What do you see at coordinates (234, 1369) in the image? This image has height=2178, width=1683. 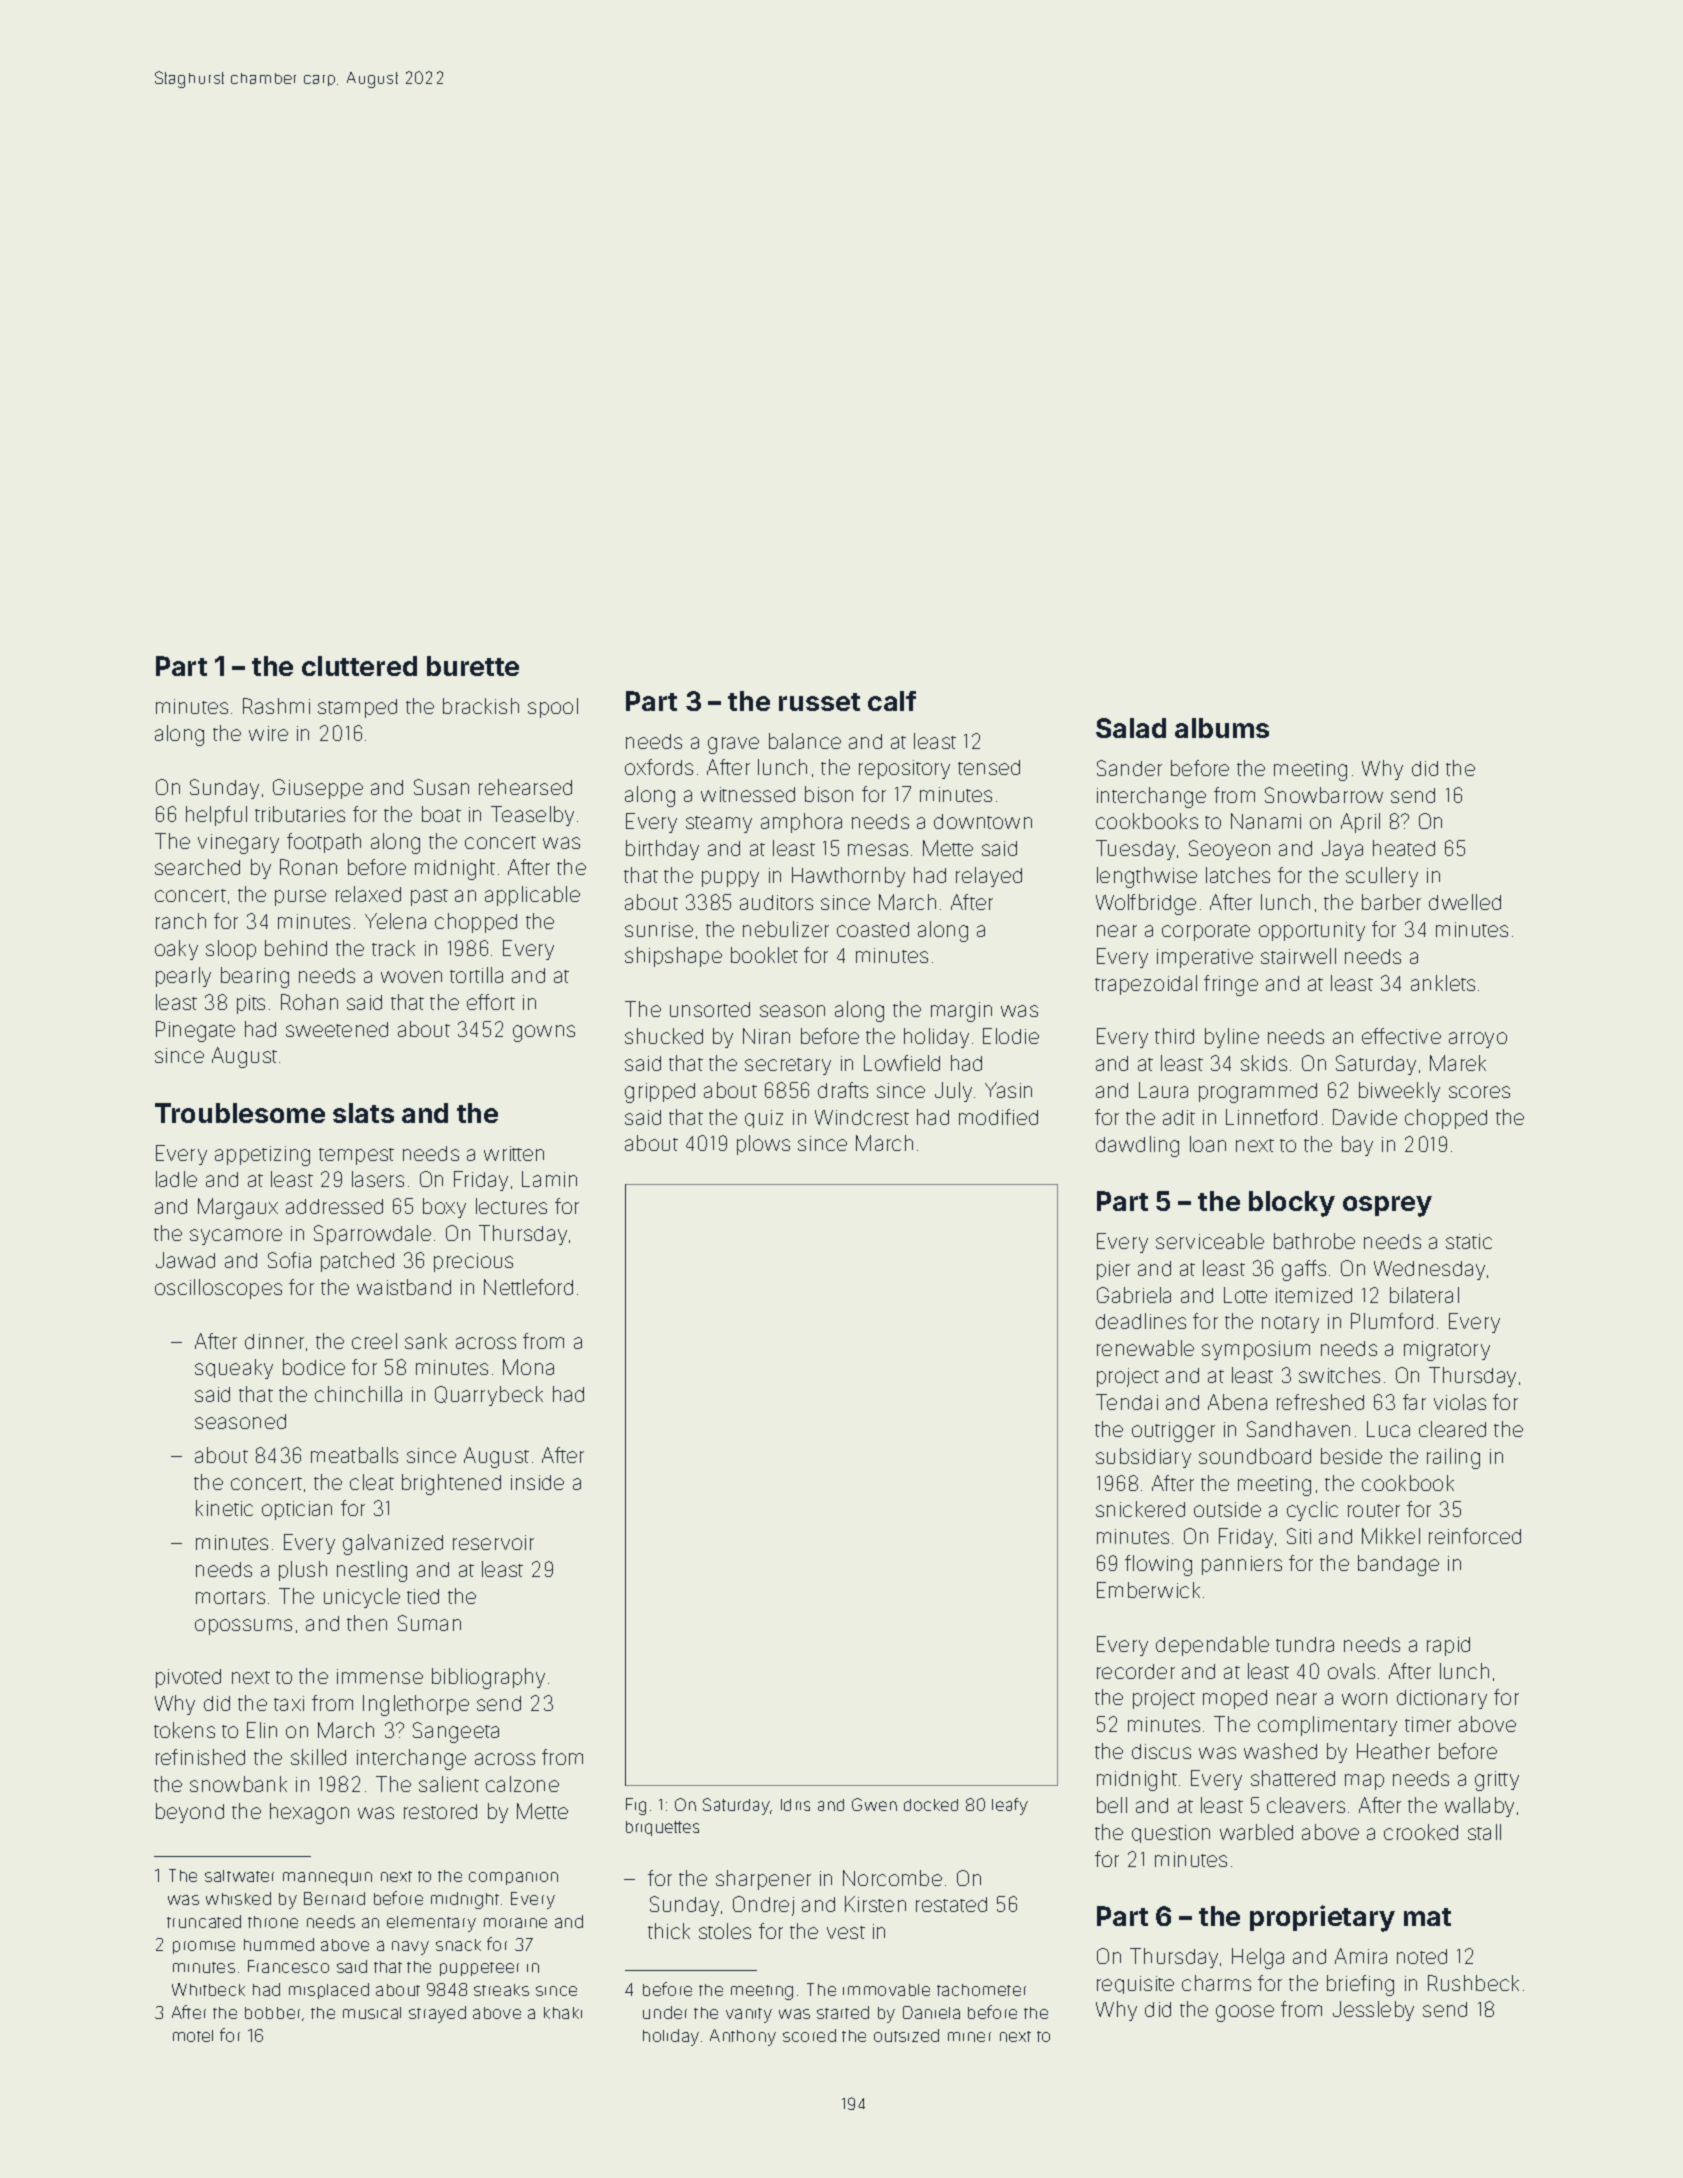 I see `squeaky` at bounding box center [234, 1369].
